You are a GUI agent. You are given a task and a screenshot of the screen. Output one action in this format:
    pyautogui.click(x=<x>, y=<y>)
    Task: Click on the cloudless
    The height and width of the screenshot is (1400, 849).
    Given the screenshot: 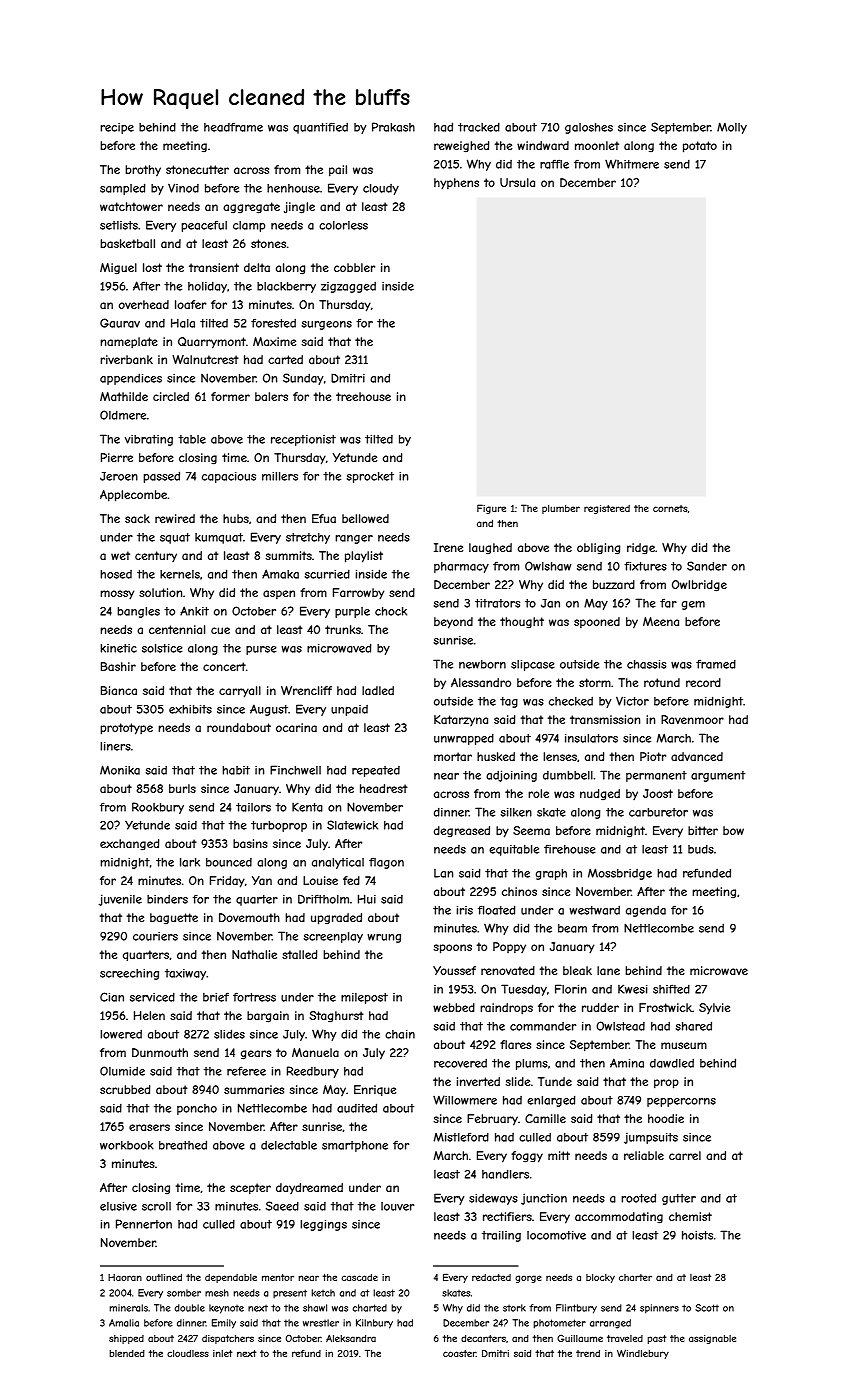 What is the action you would take?
    pyautogui.click(x=188, y=1353)
